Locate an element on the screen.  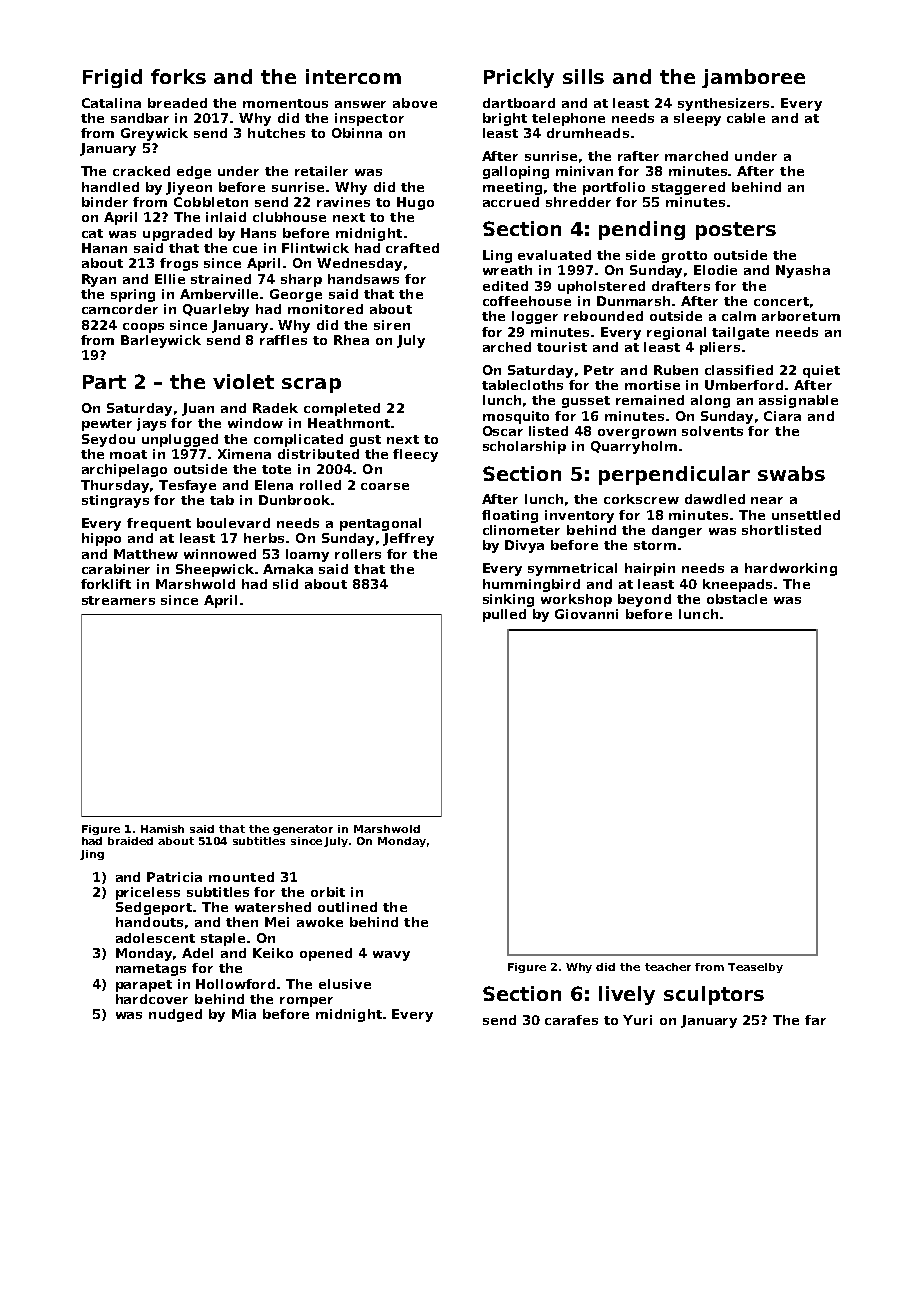
gust is located at coordinates (365, 441).
